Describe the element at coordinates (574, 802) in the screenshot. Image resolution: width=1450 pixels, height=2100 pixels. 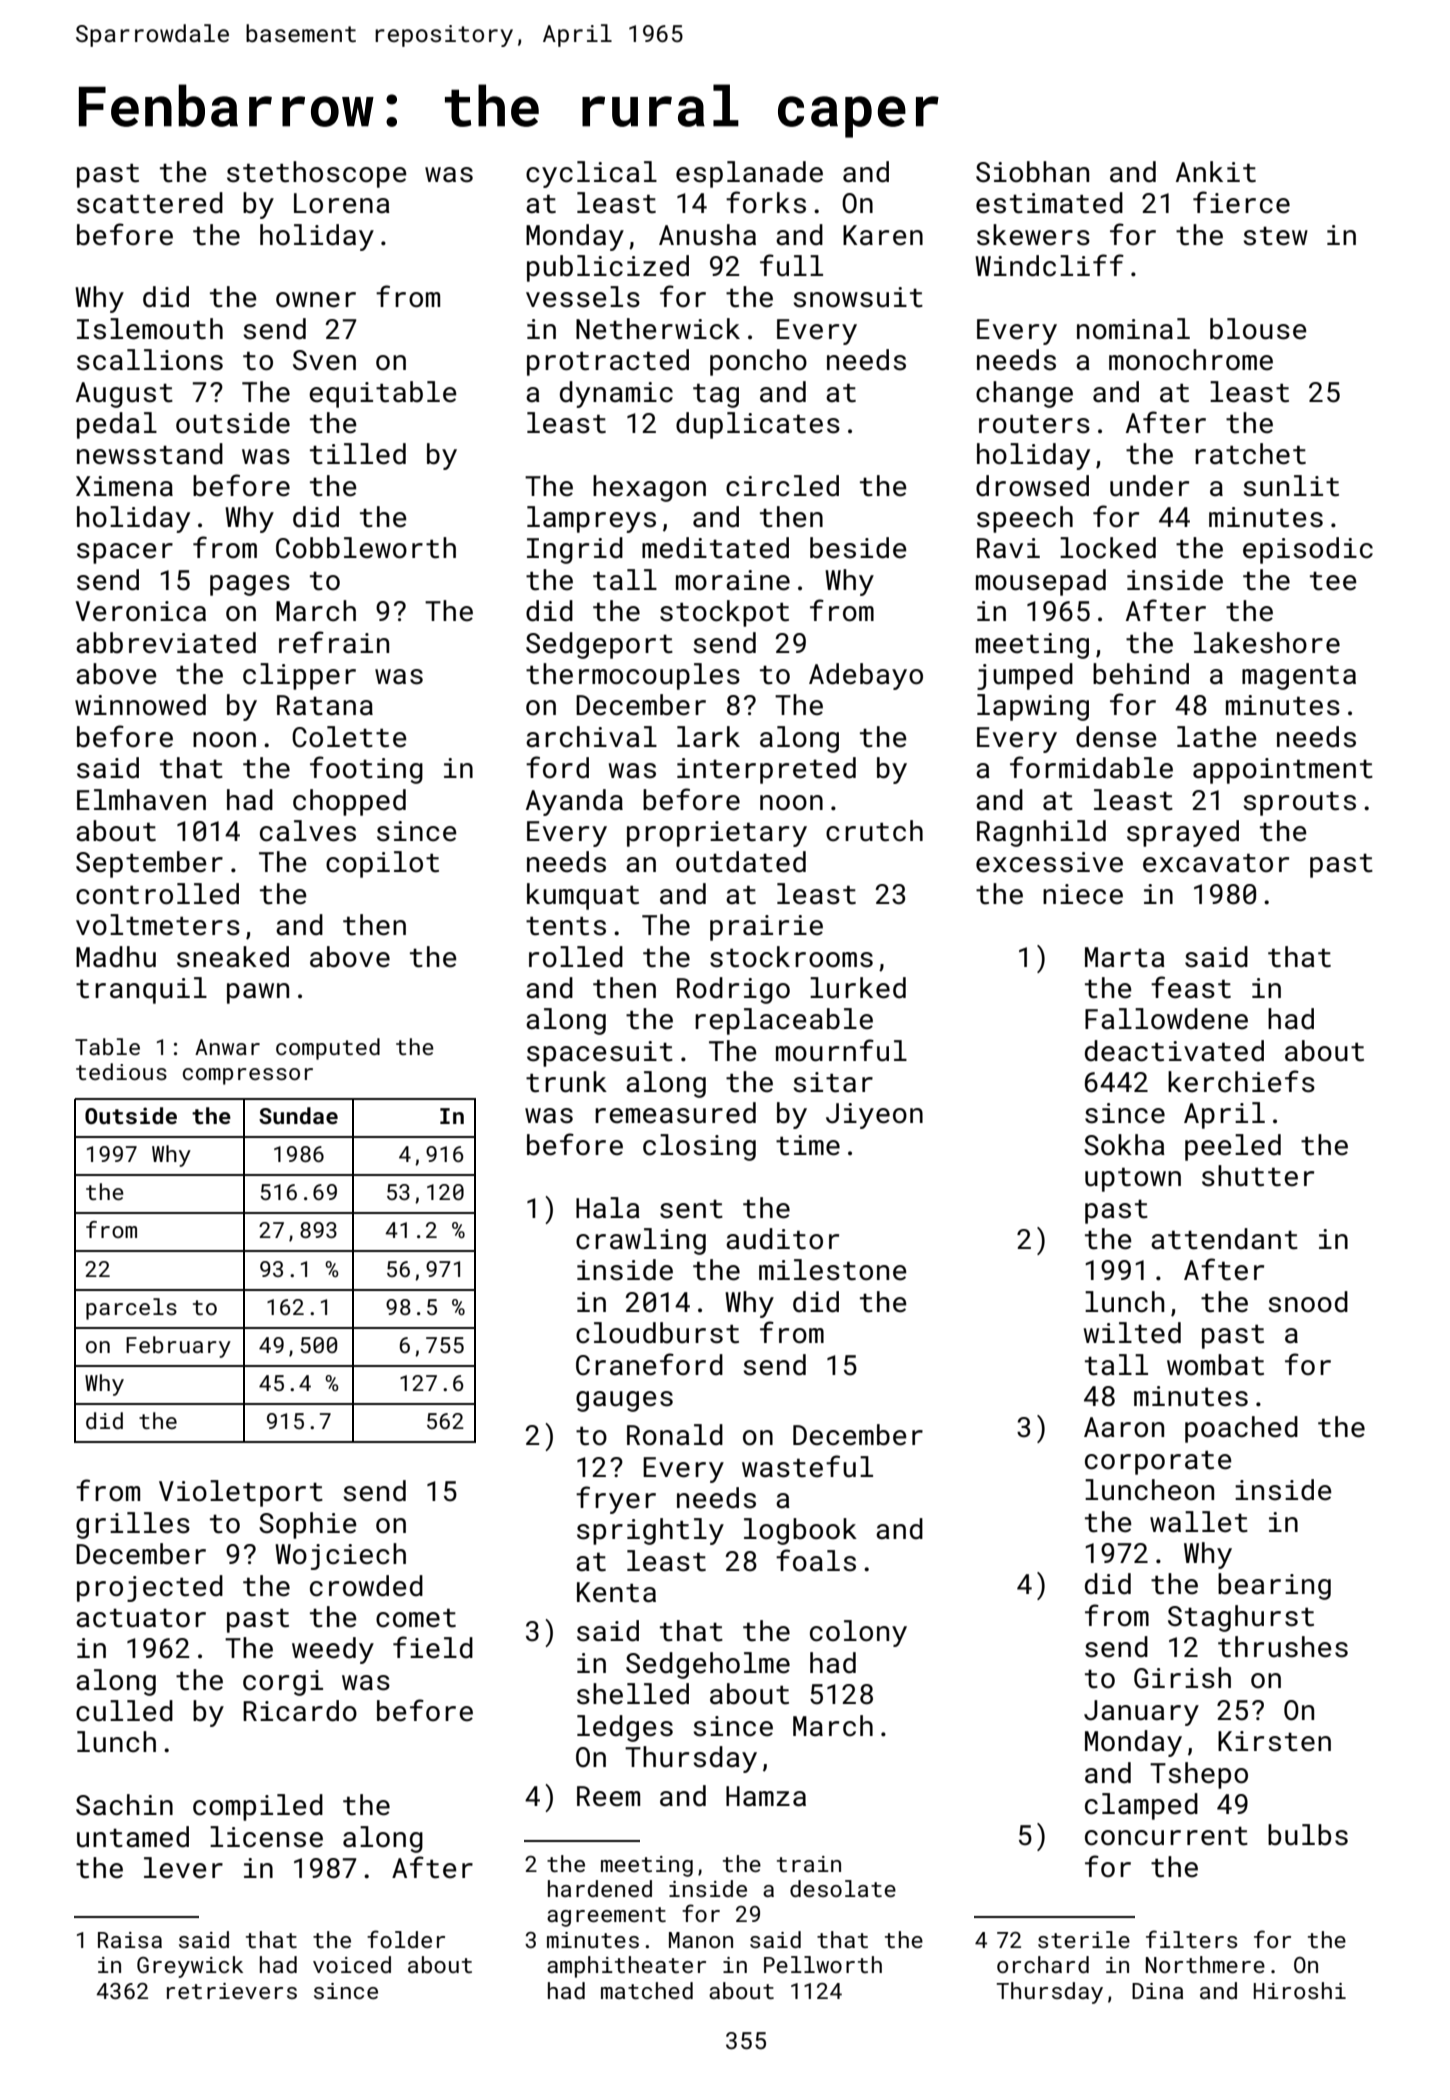
I see `Ayanda` at that location.
